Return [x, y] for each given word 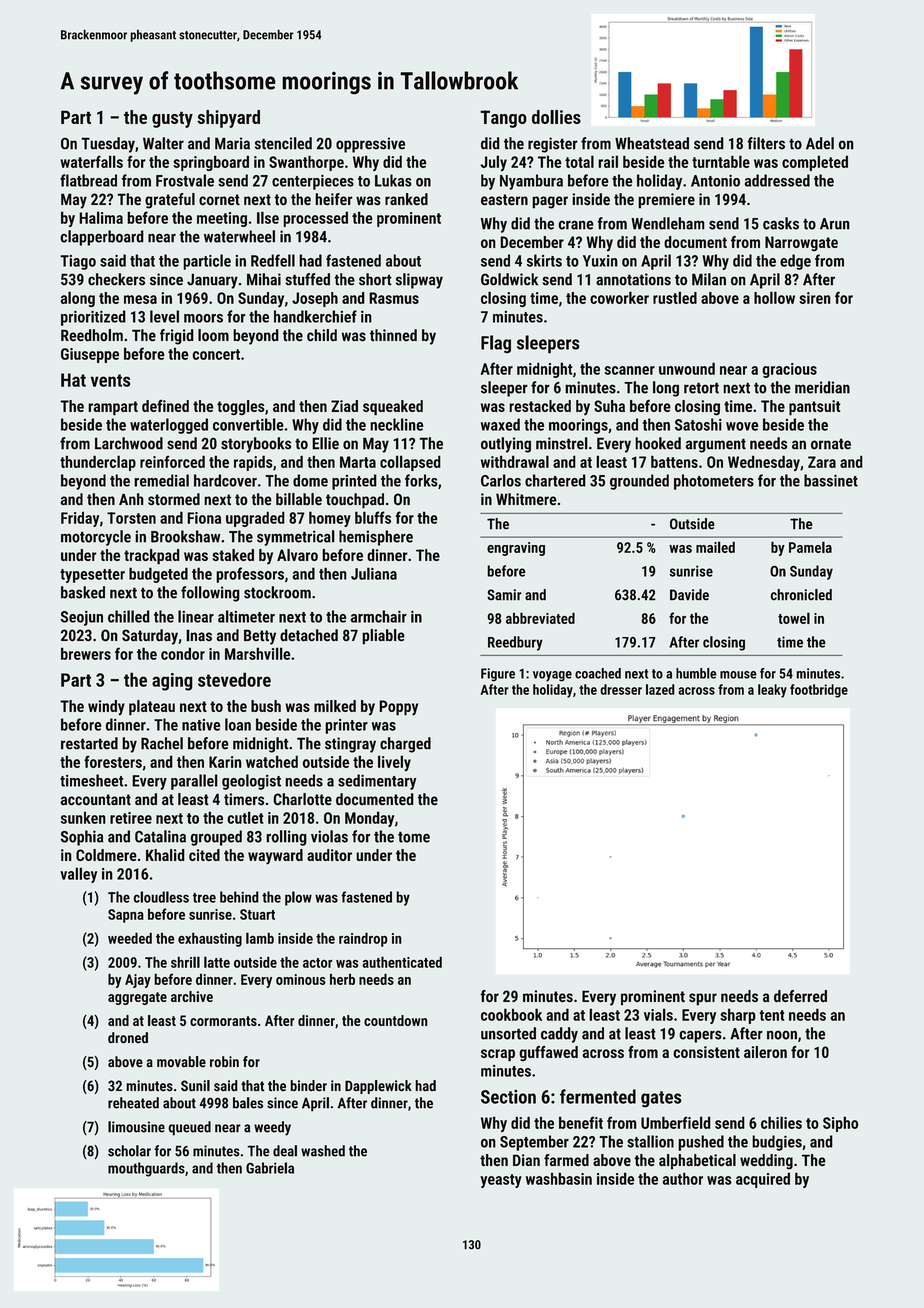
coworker [619, 297]
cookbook [511, 1014]
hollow [774, 297]
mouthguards [146, 1169]
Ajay [138, 981]
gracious [789, 370]
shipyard [228, 119]
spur [703, 999]
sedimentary [377, 782]
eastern [504, 200]
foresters [113, 761]
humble [696, 673]
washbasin [559, 1178]
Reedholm [92, 335]
